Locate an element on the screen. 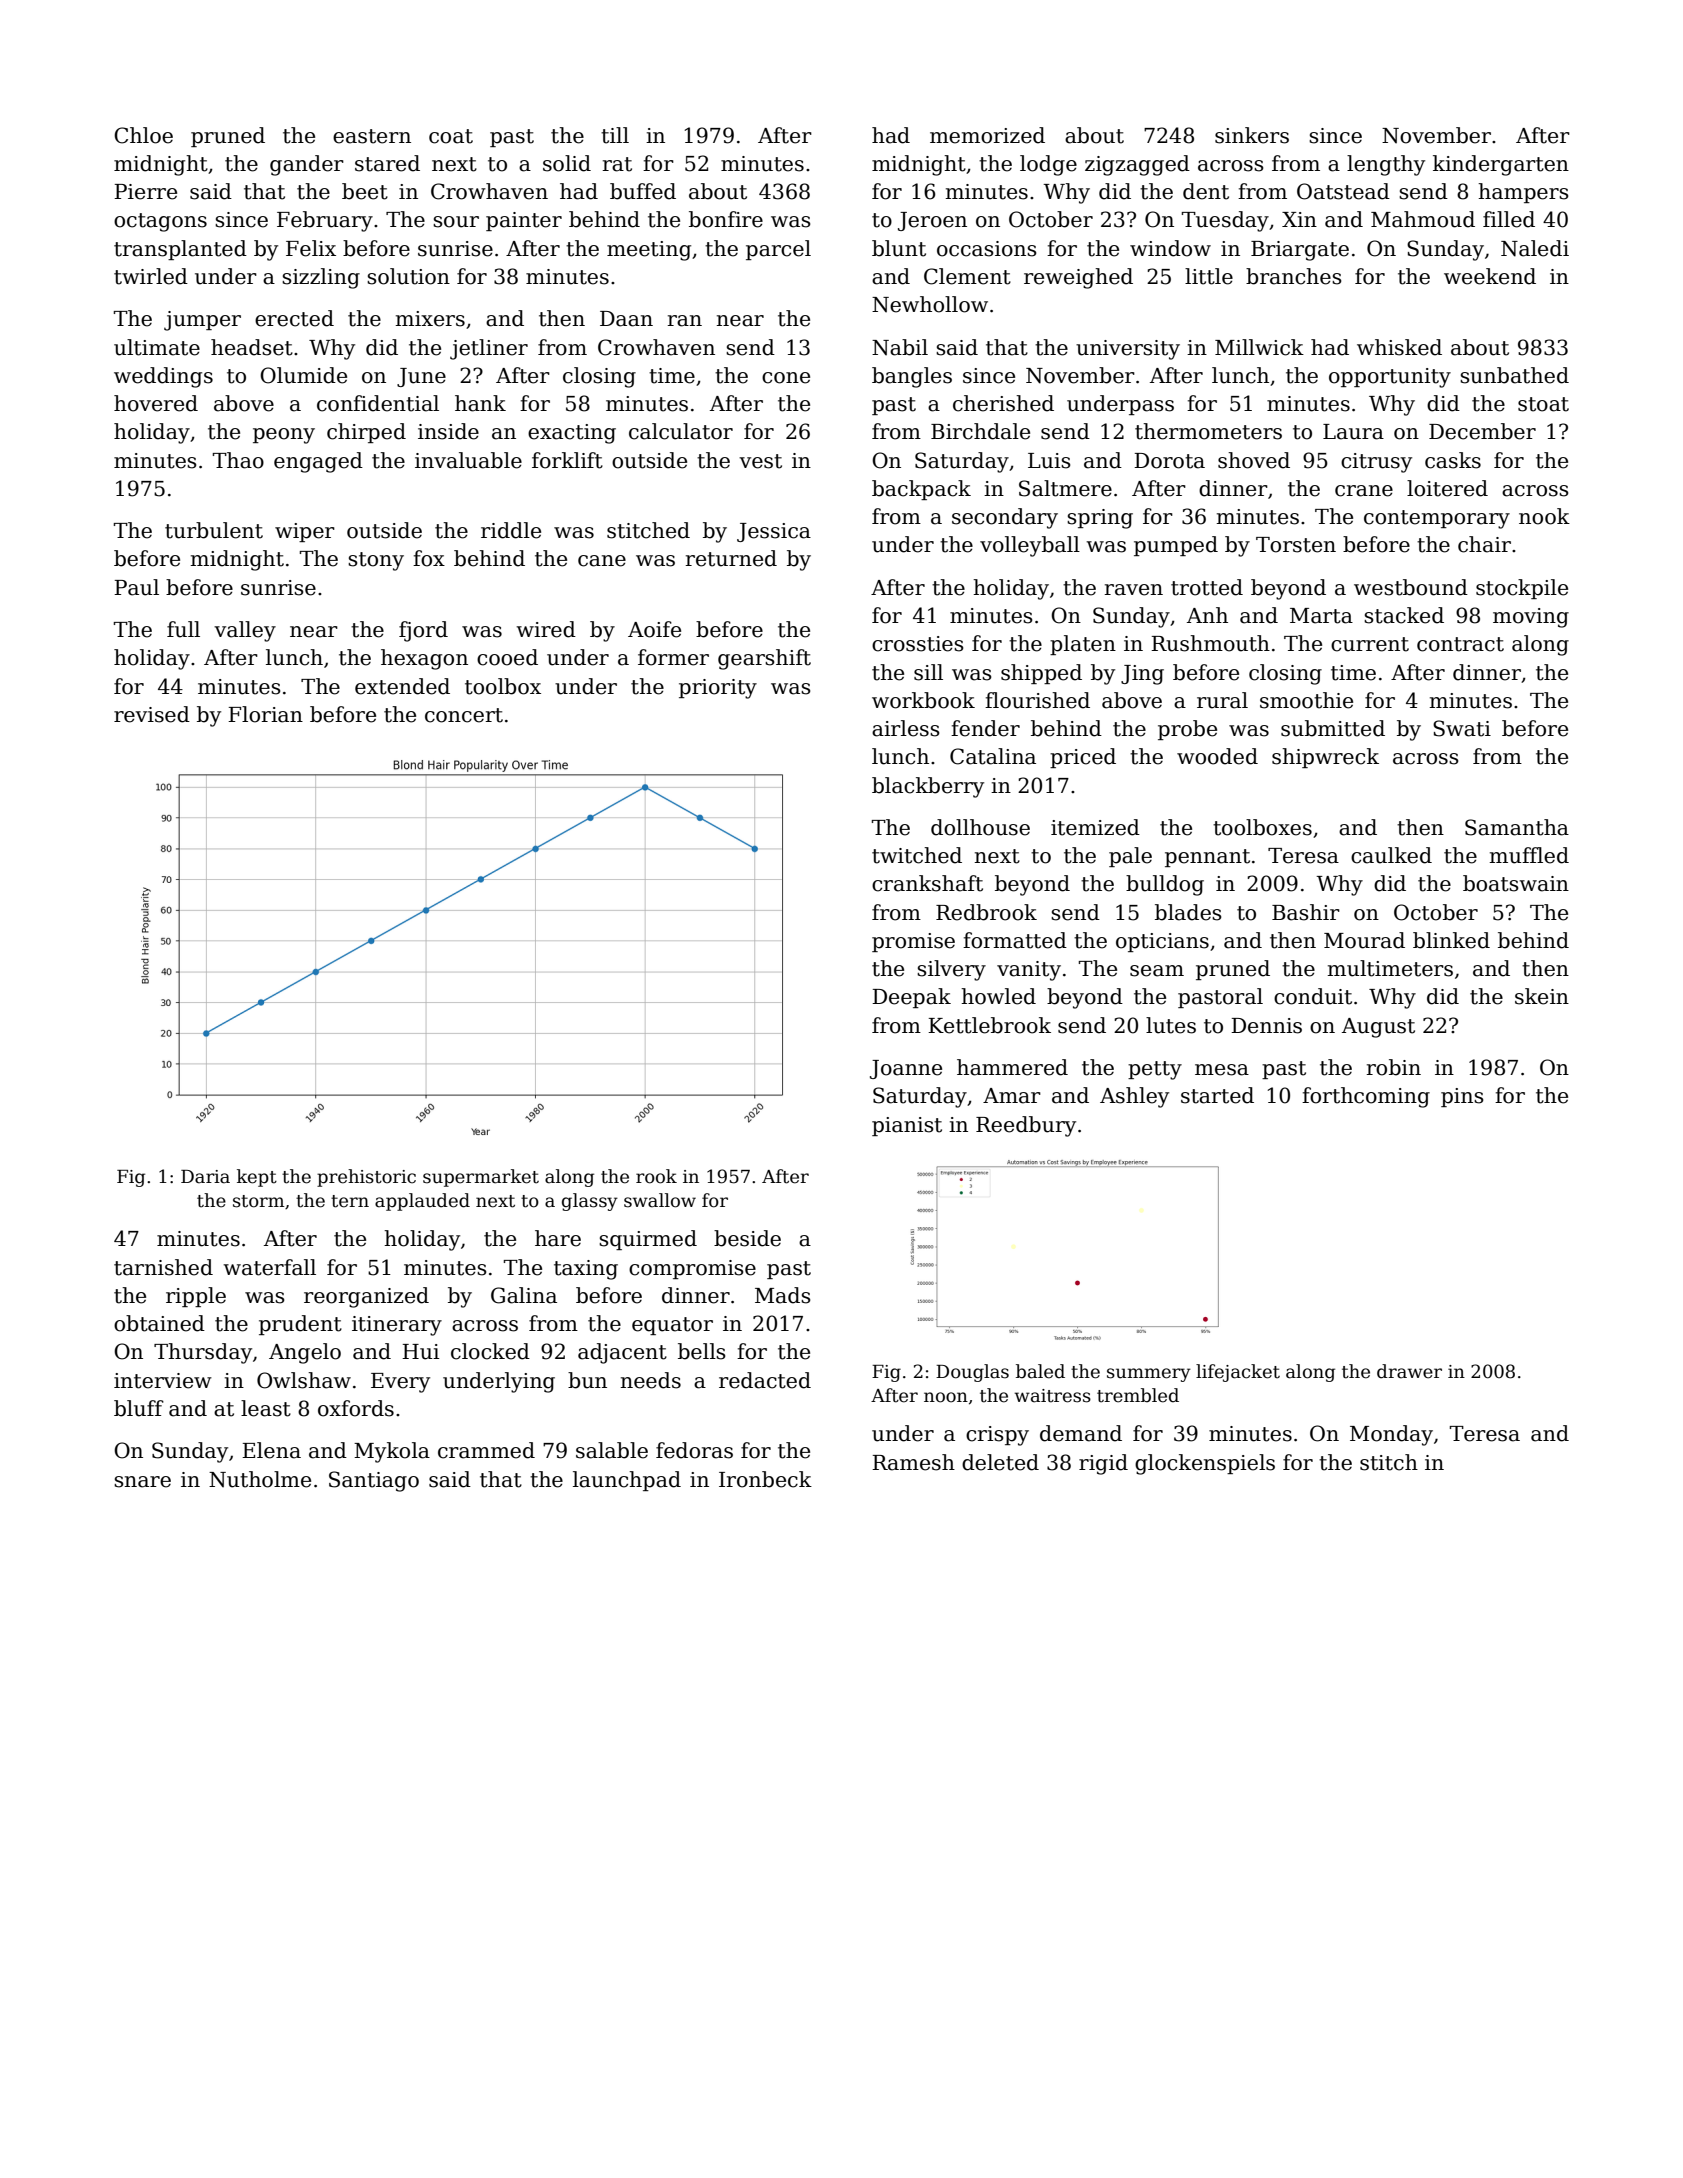  gander is located at coordinates (307, 165).
